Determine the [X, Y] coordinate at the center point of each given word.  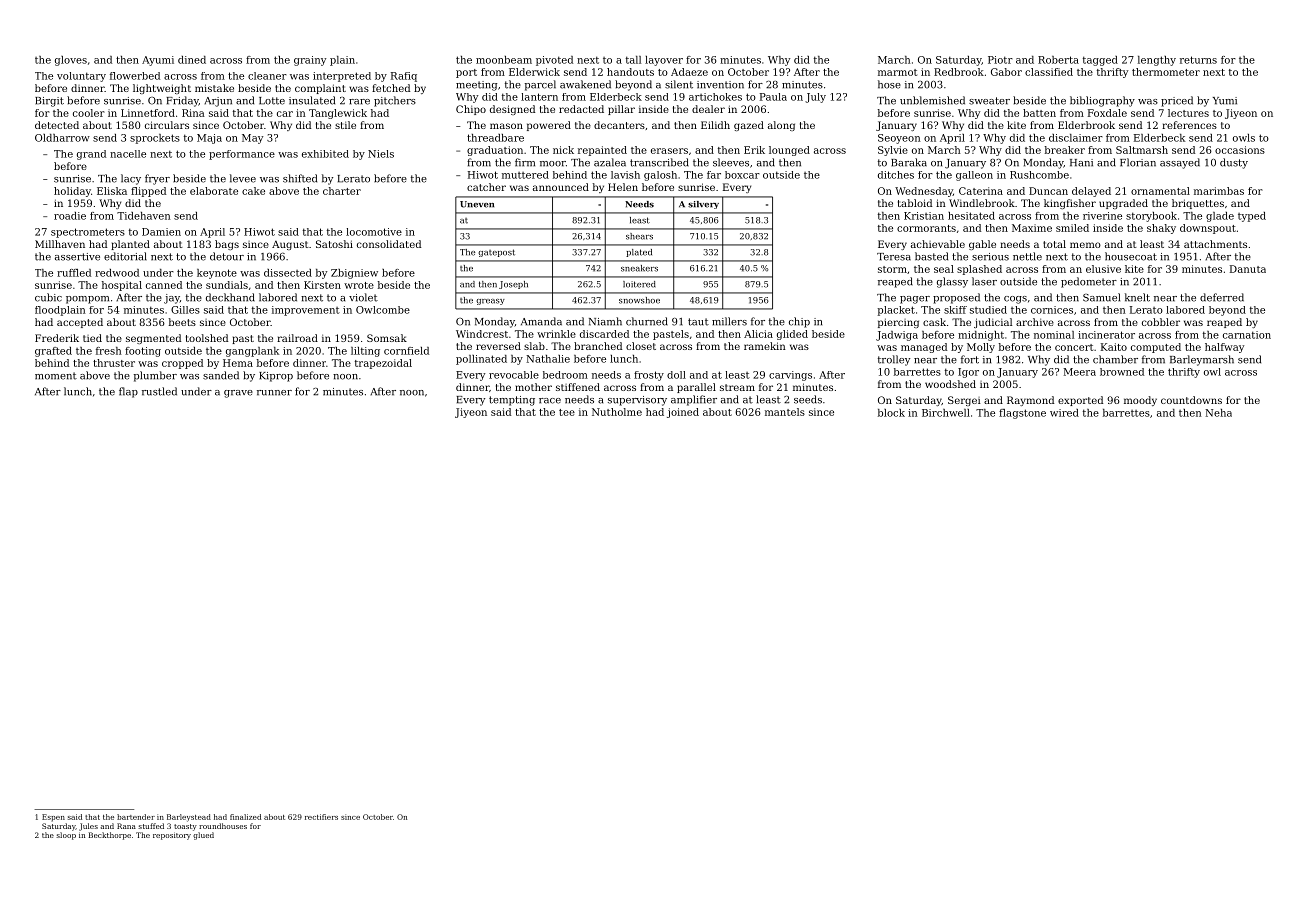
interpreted [342, 77]
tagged [1100, 61]
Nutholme [617, 412]
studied [988, 310]
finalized [245, 817]
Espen [53, 818]
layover [664, 61]
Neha [1218, 413]
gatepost [496, 253]
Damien [161, 232]
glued [203, 836]
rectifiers [321, 817]
